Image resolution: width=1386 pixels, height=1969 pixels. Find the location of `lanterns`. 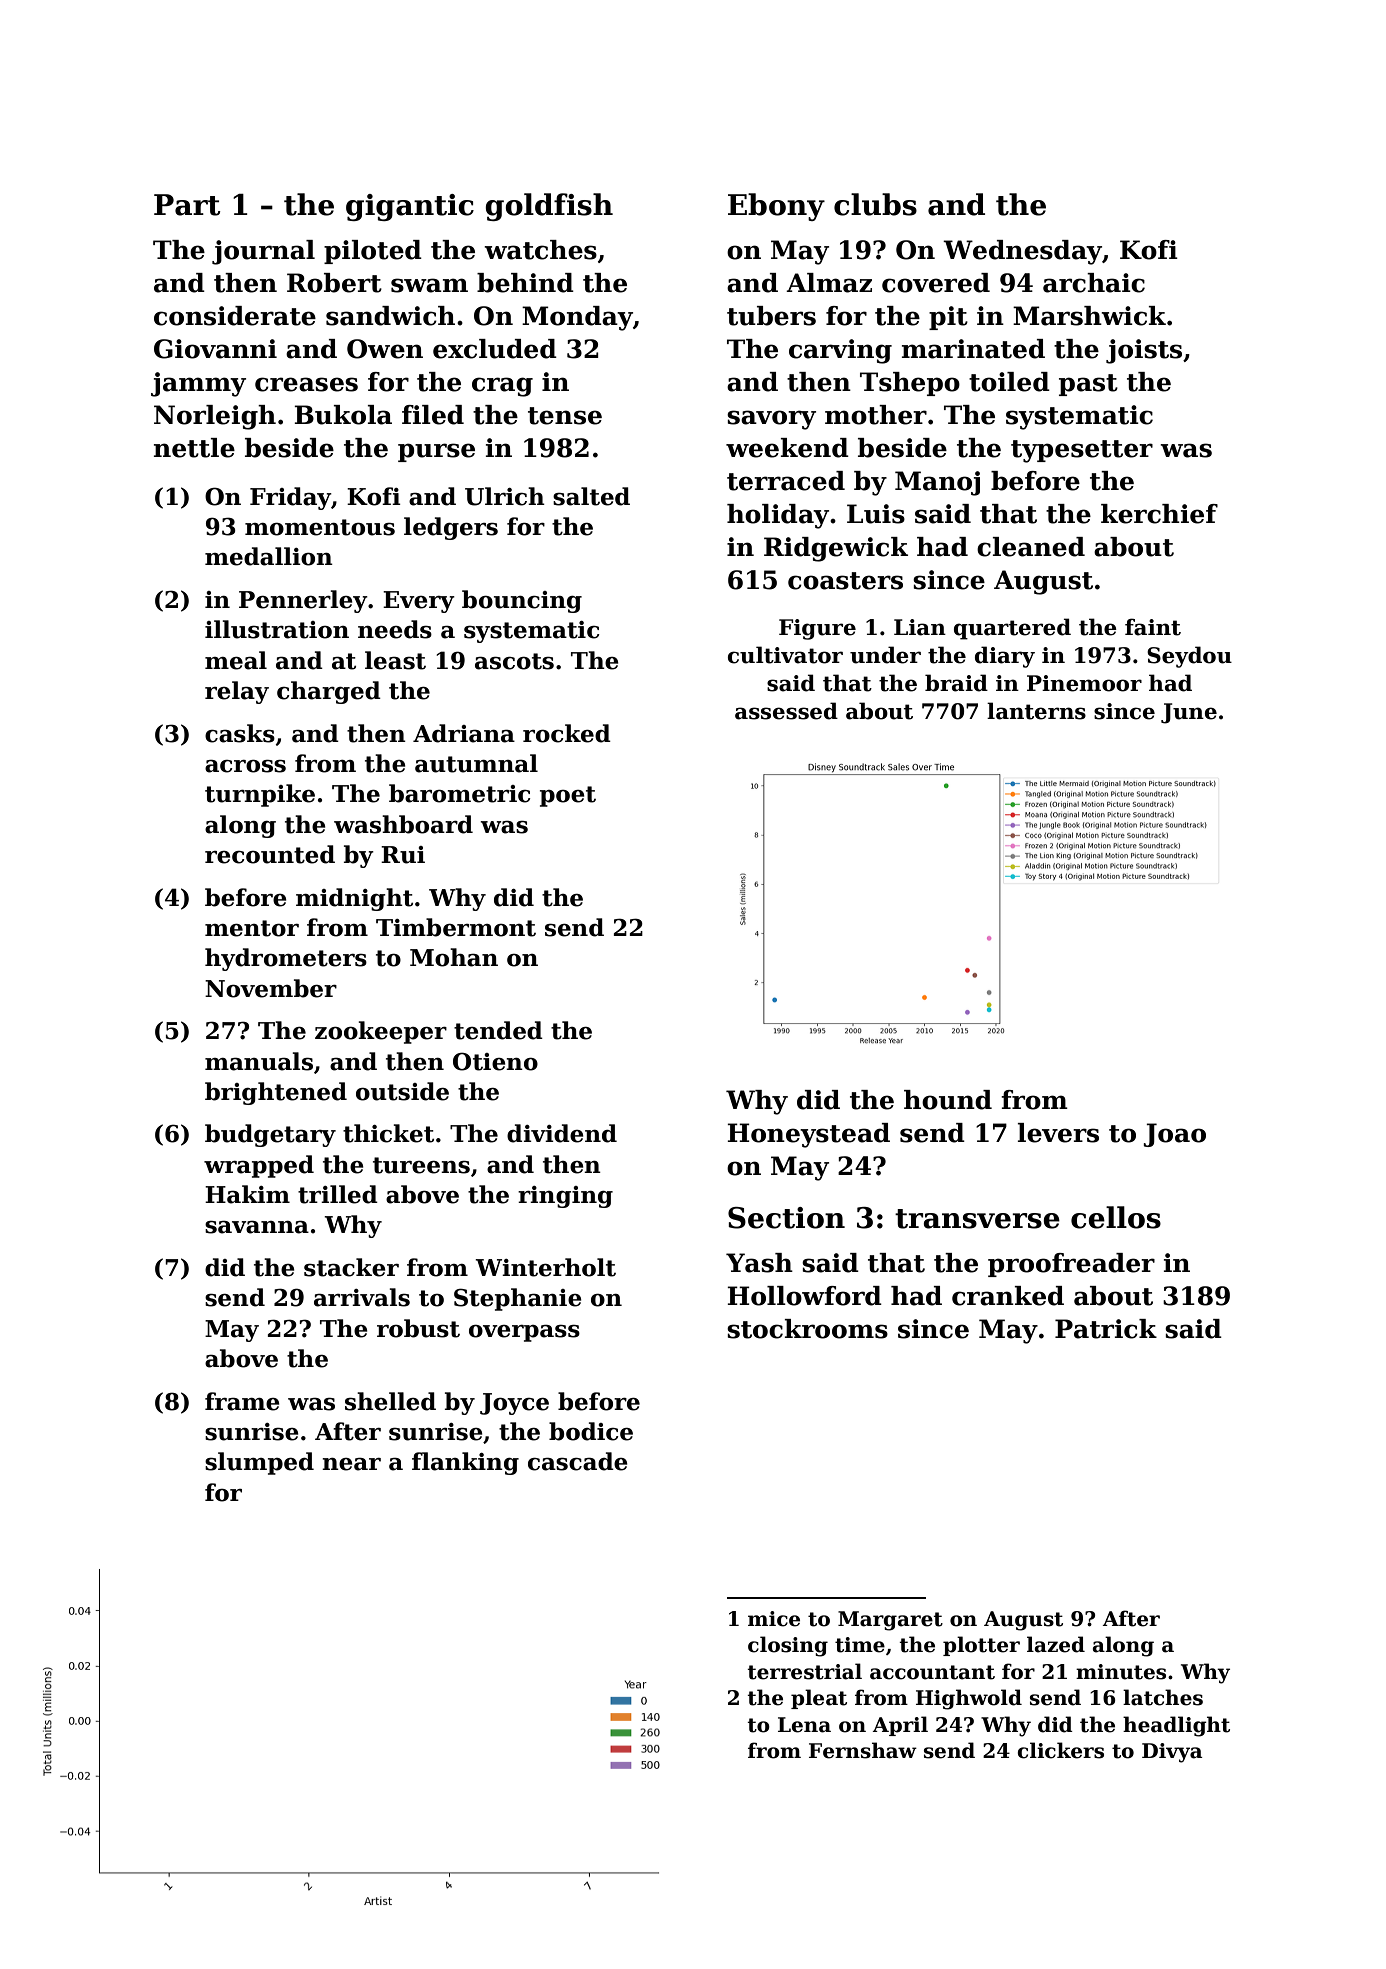

lanterns is located at coordinates (1036, 711).
